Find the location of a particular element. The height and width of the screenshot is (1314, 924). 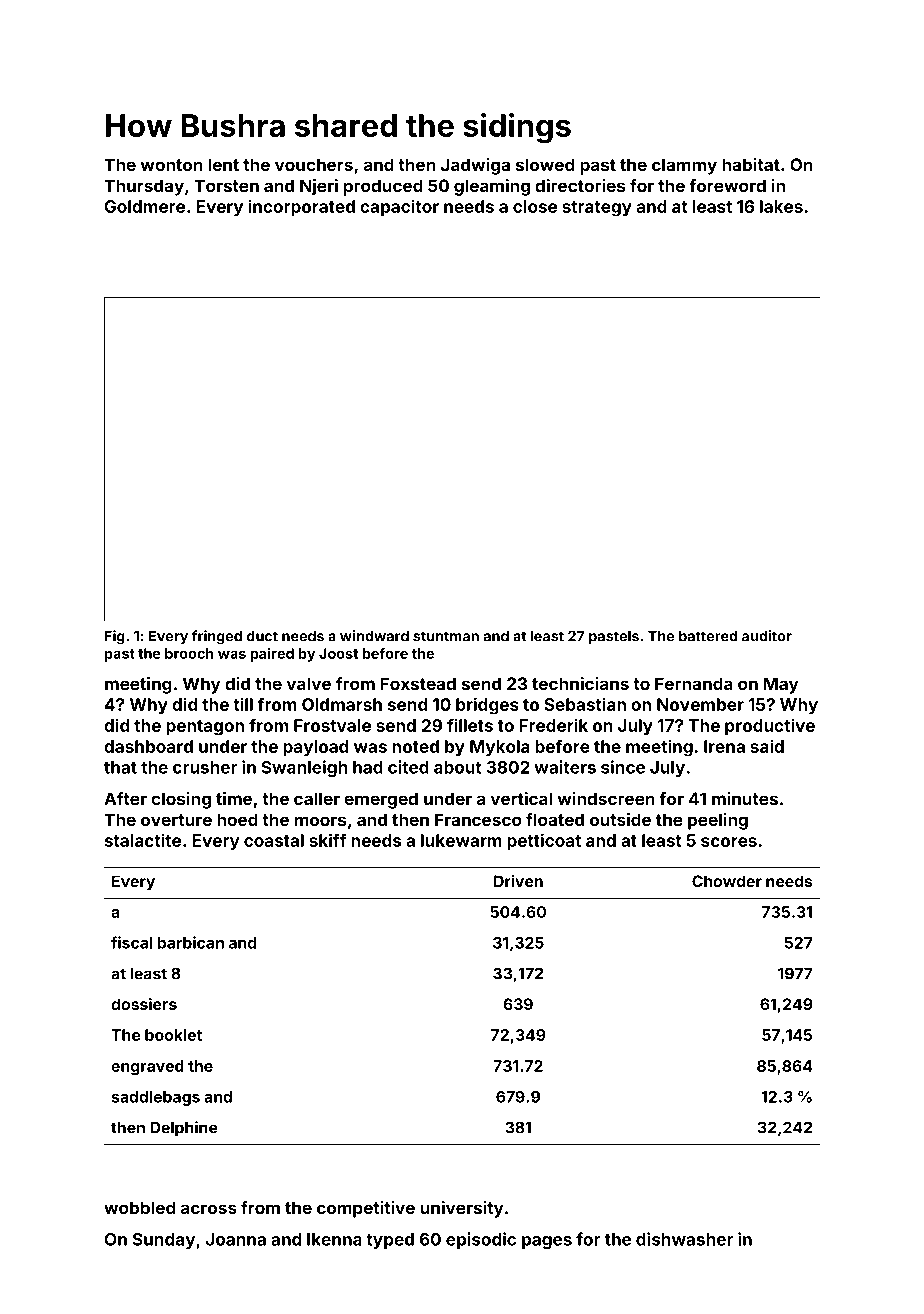

wonton is located at coordinates (172, 165).
